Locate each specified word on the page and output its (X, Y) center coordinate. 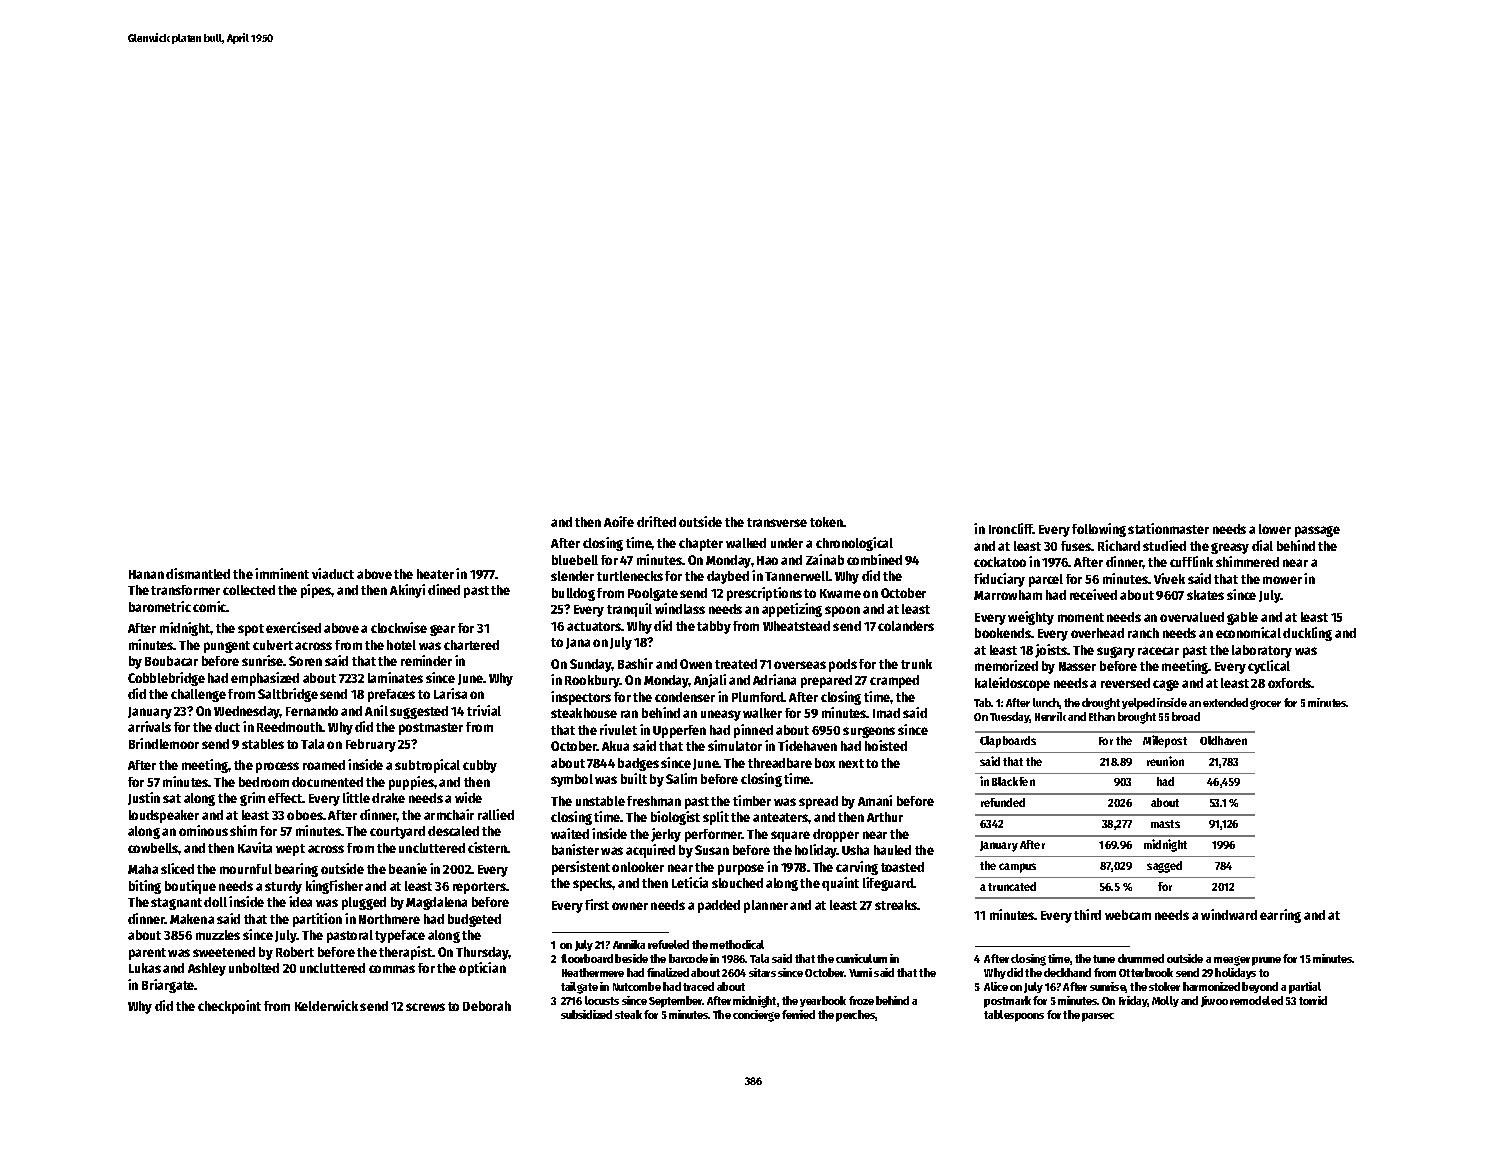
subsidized (586, 1014)
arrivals (149, 726)
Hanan (146, 574)
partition (317, 920)
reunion (1165, 761)
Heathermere (593, 972)
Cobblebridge (166, 679)
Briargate (168, 986)
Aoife (619, 521)
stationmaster (1168, 528)
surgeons (869, 732)
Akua (615, 746)
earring (1280, 916)
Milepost (1165, 741)
